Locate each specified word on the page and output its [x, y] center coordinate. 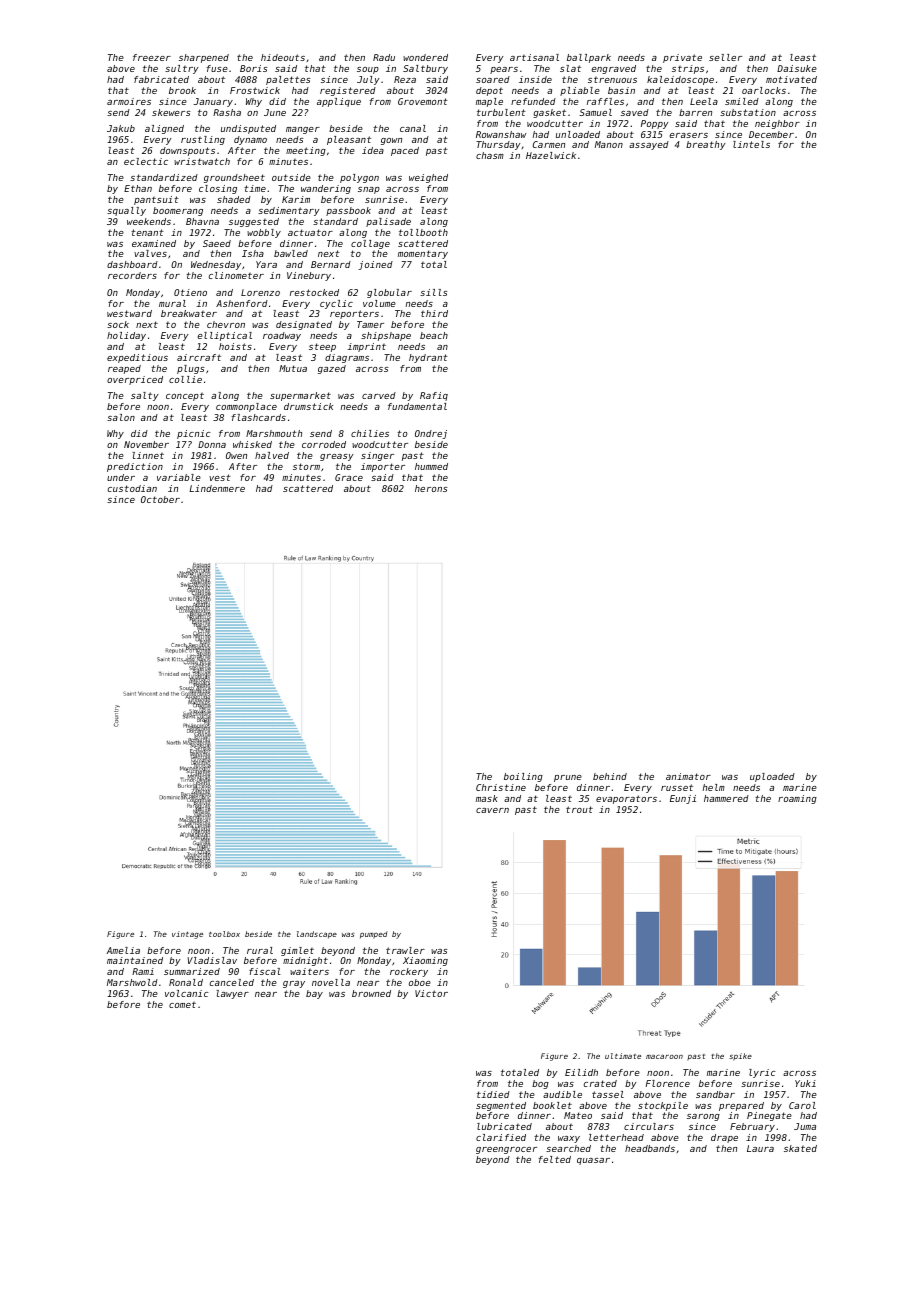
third [434, 313]
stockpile [663, 1106]
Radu [384, 57]
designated [304, 325]
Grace [349, 477]
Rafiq [434, 396]
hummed [431, 466]
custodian [132, 488]
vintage [187, 935]
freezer [152, 57]
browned [371, 993]
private [682, 58]
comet [182, 1005]
